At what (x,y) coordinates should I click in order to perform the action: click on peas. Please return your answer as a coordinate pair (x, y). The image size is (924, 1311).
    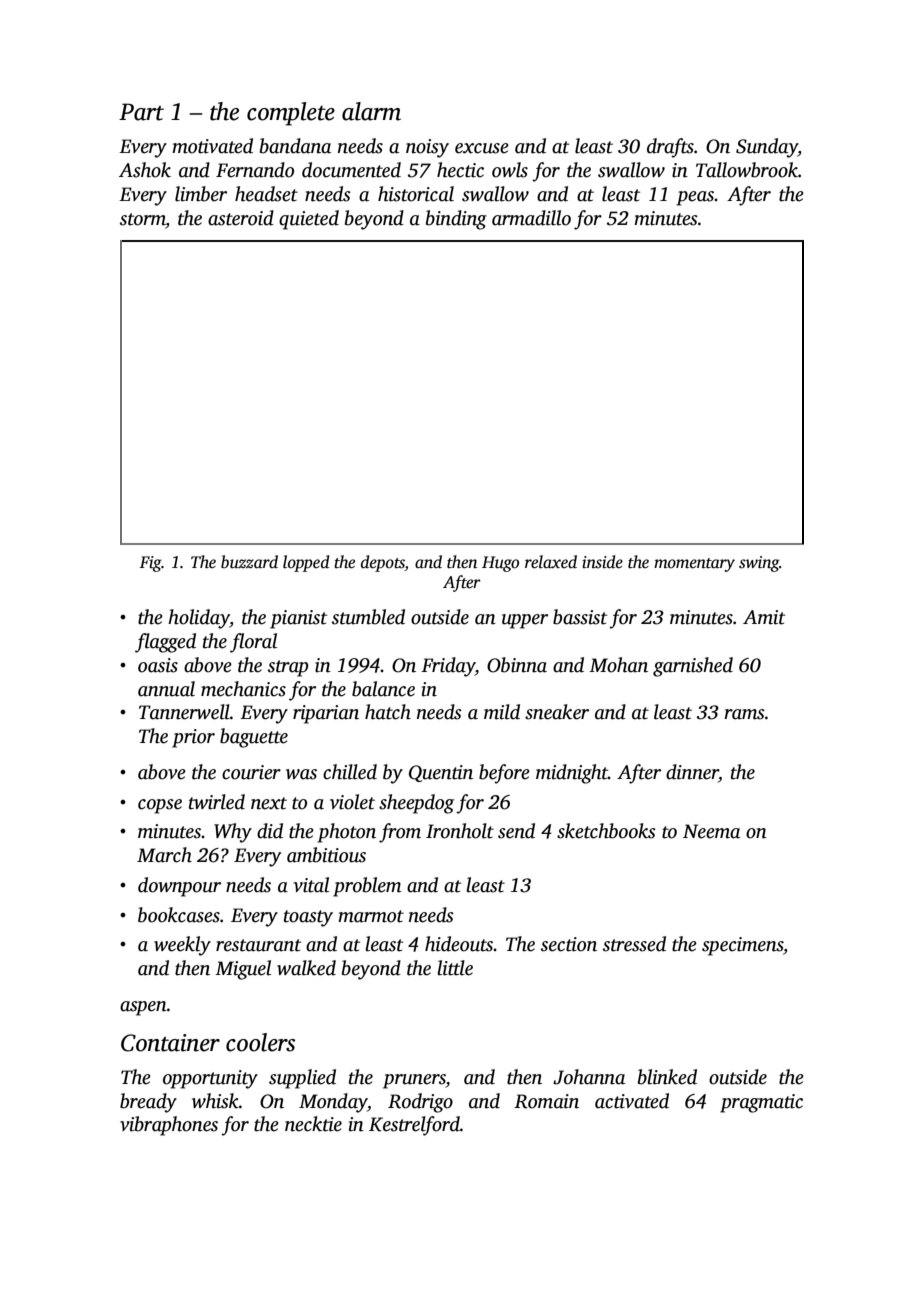
    Looking at the image, I should click on (695, 198).
